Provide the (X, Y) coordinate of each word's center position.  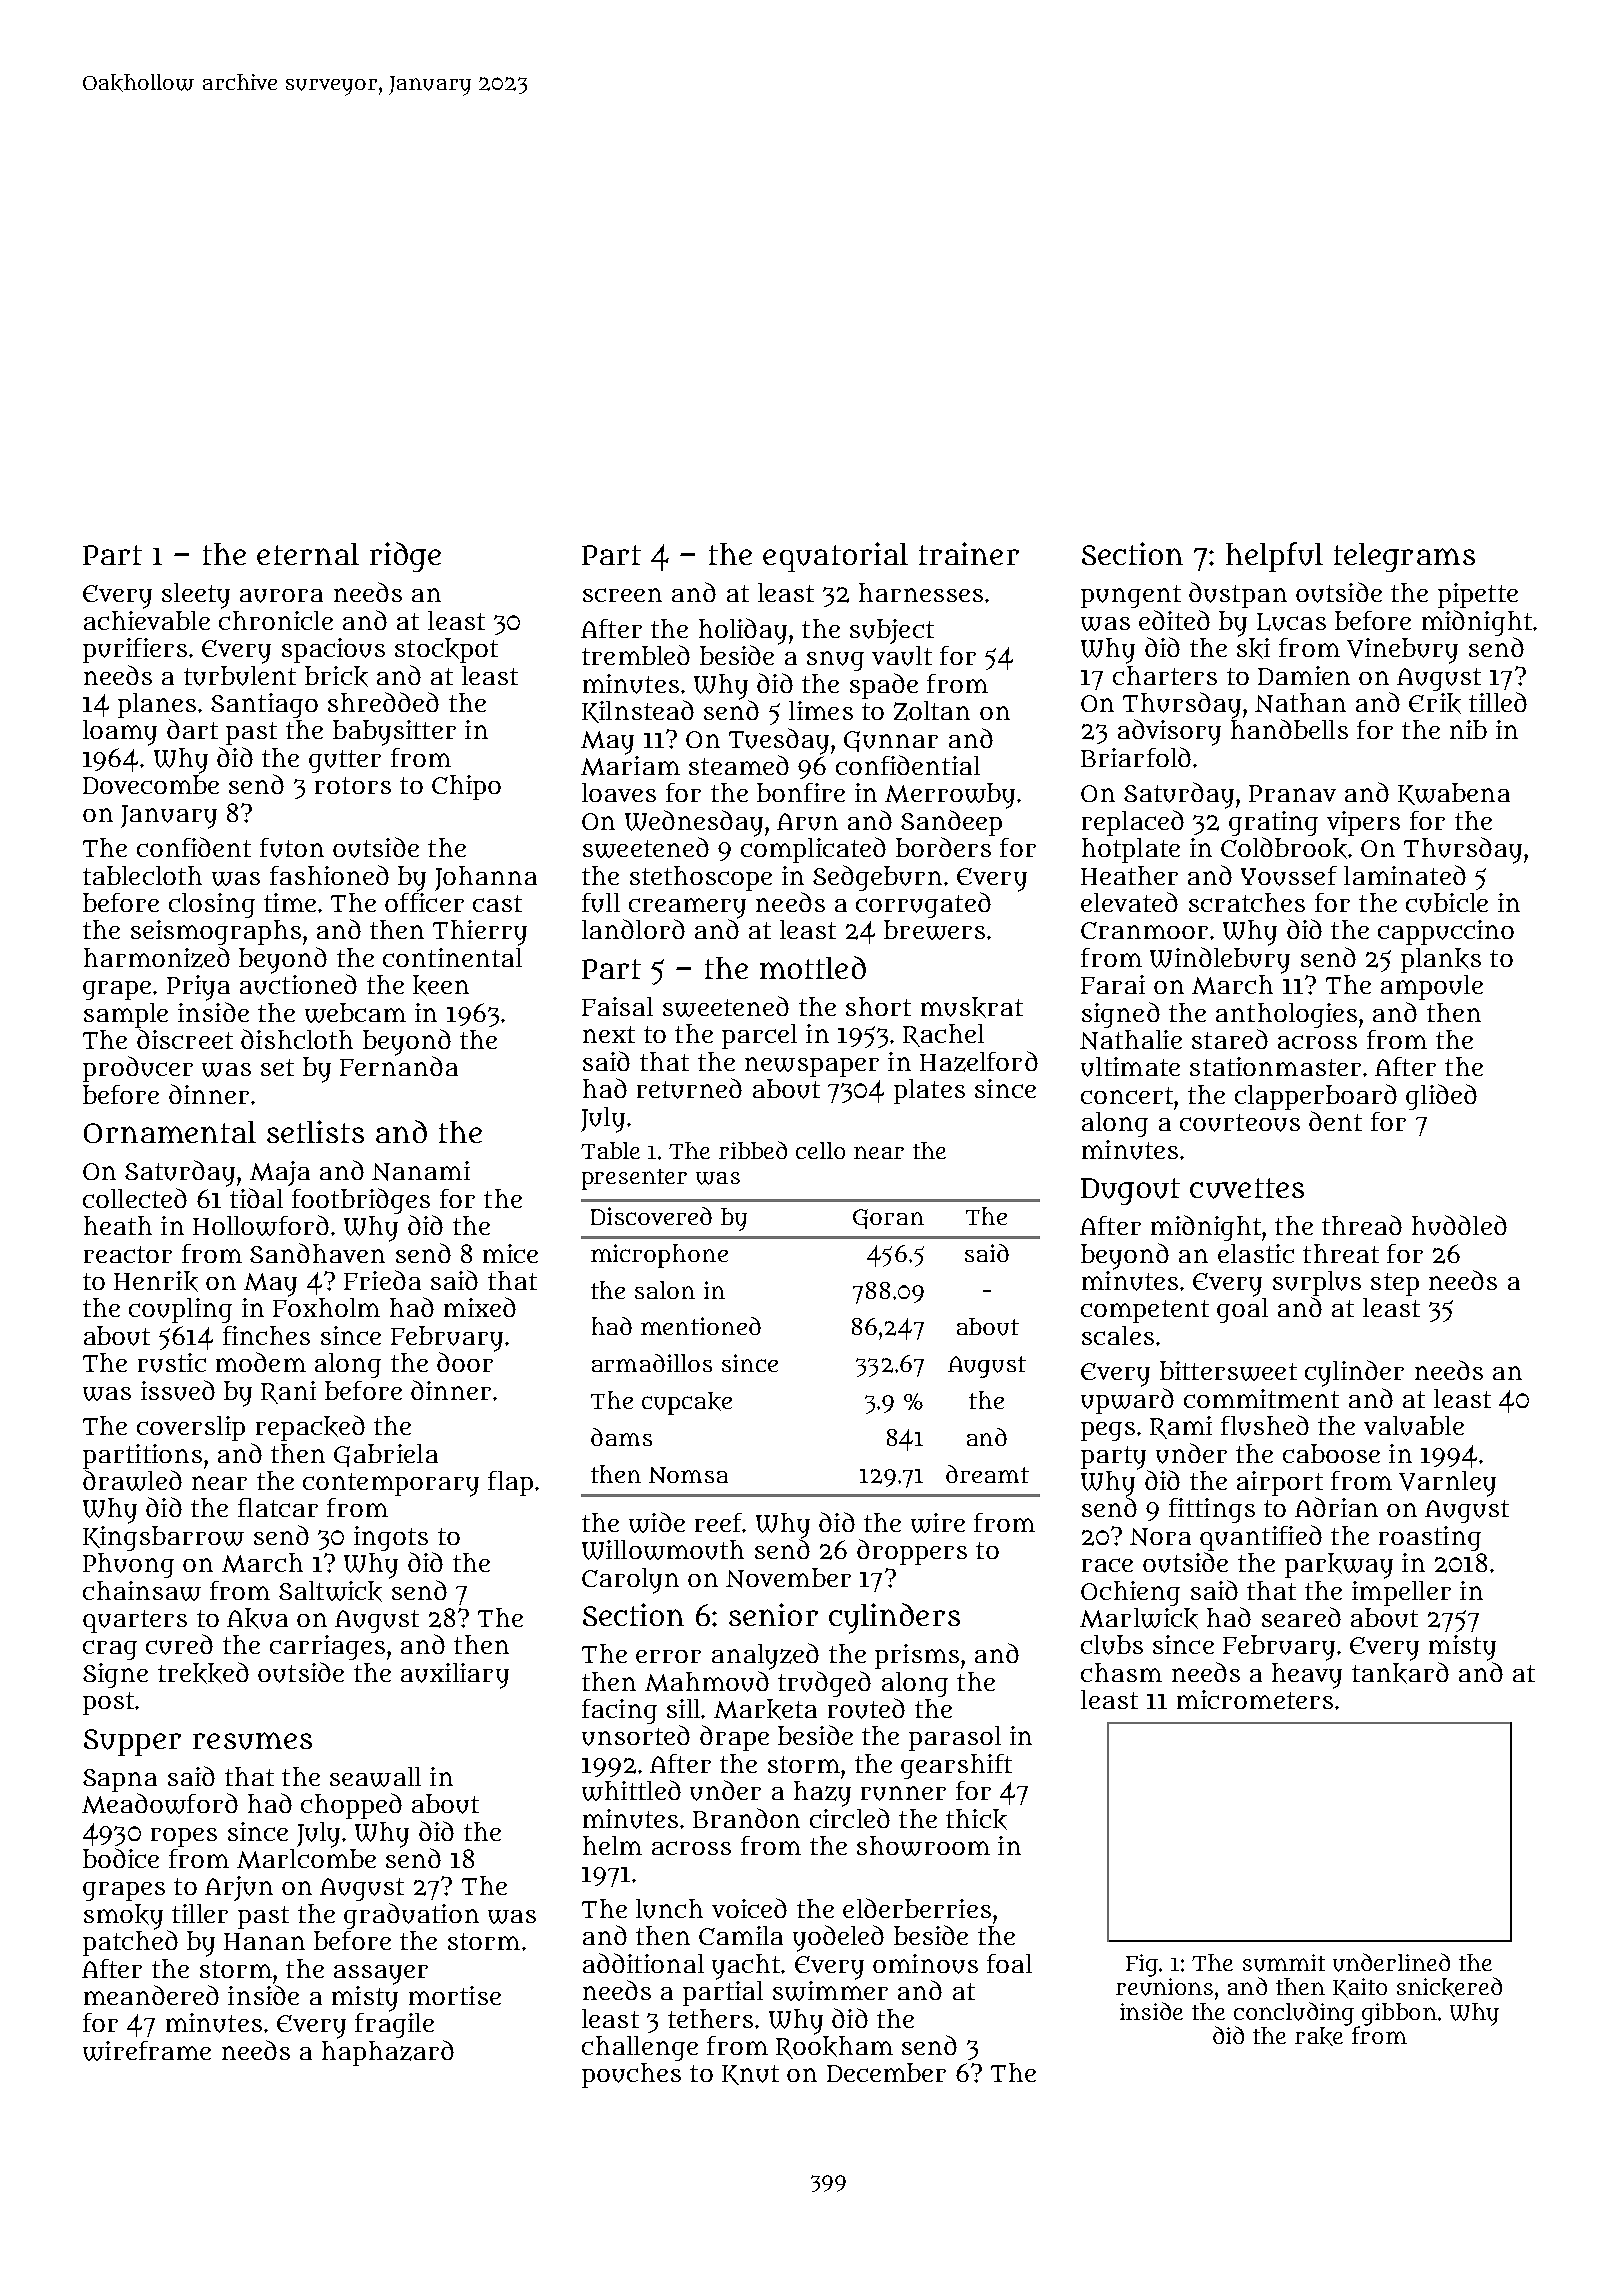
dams (621, 1437)
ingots (391, 1538)
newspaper (812, 1067)
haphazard (388, 2053)
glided (1441, 1097)
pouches (631, 2075)
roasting (1430, 1538)
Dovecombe (151, 784)
